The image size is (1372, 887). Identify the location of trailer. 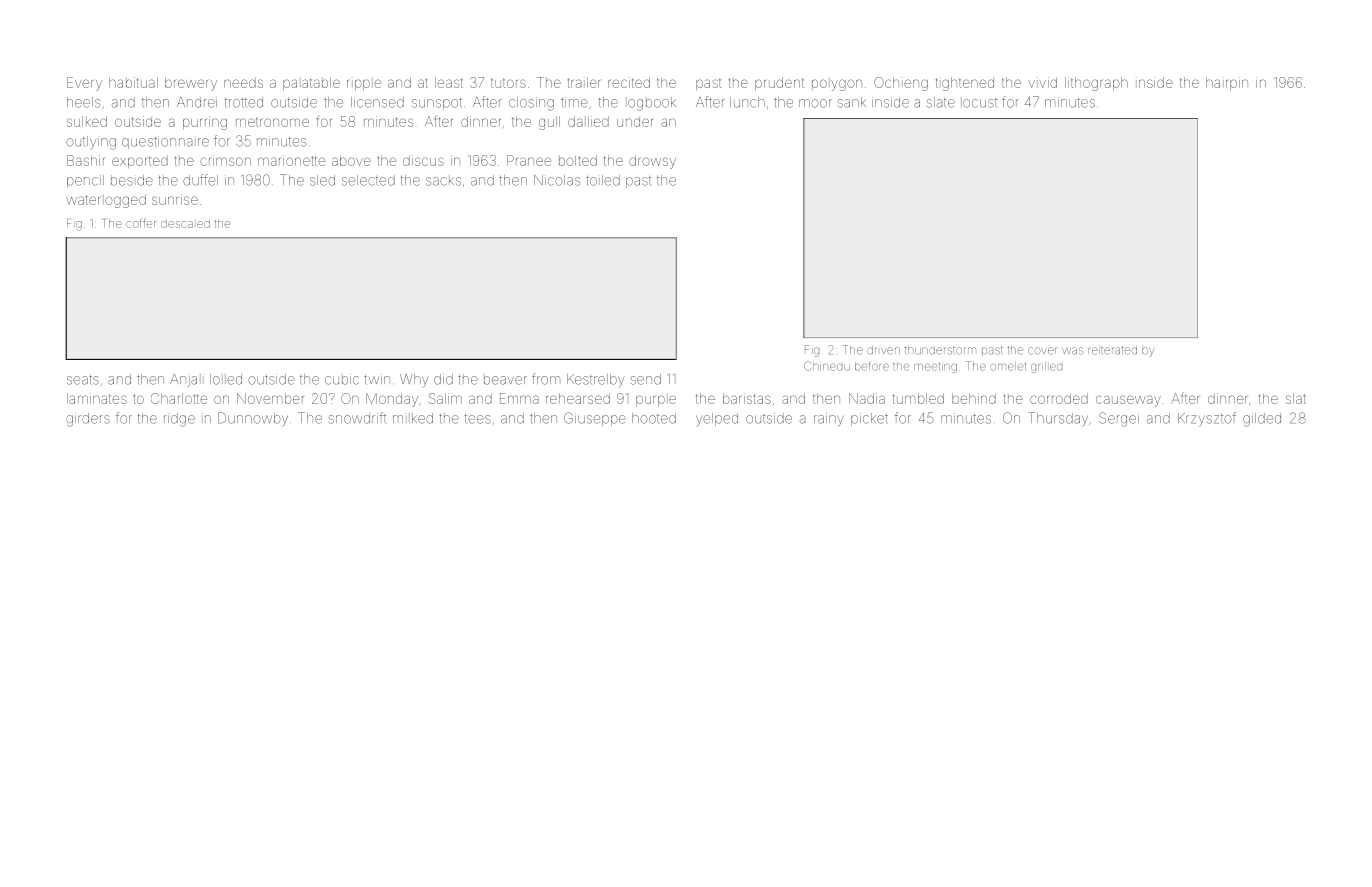
(584, 82).
